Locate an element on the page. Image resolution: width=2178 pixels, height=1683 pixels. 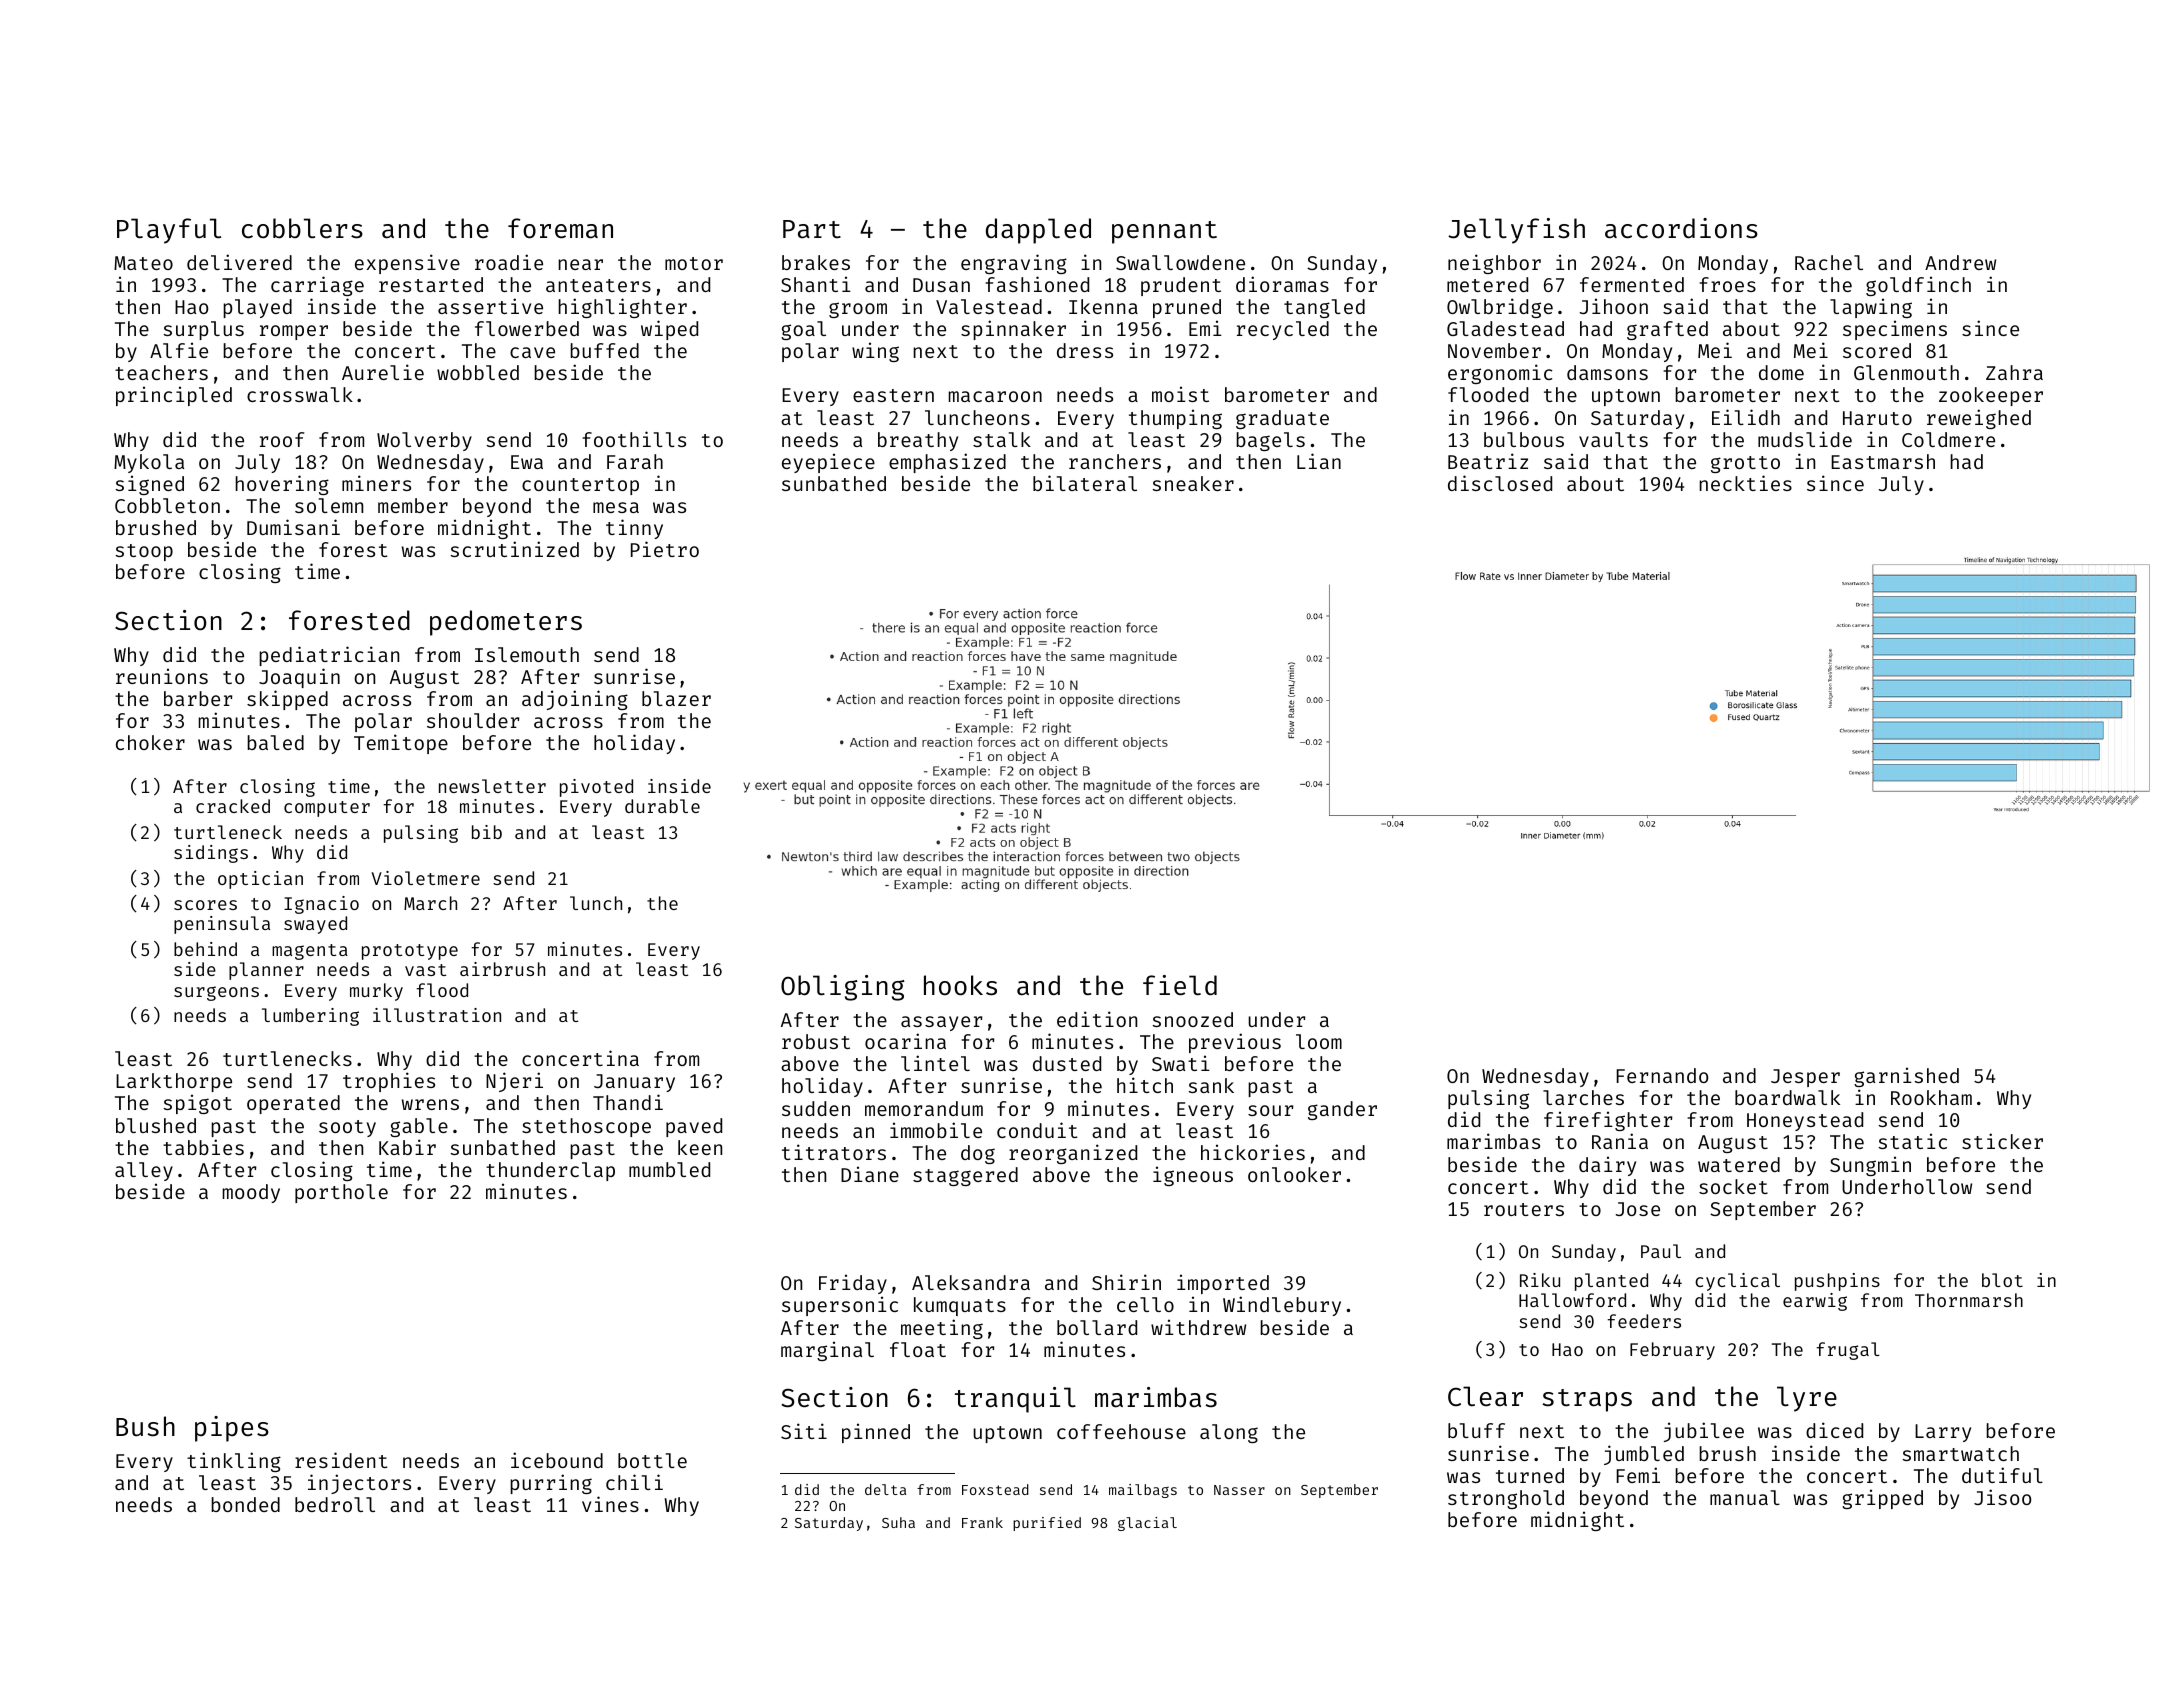
Playful is located at coordinates (169, 231).
